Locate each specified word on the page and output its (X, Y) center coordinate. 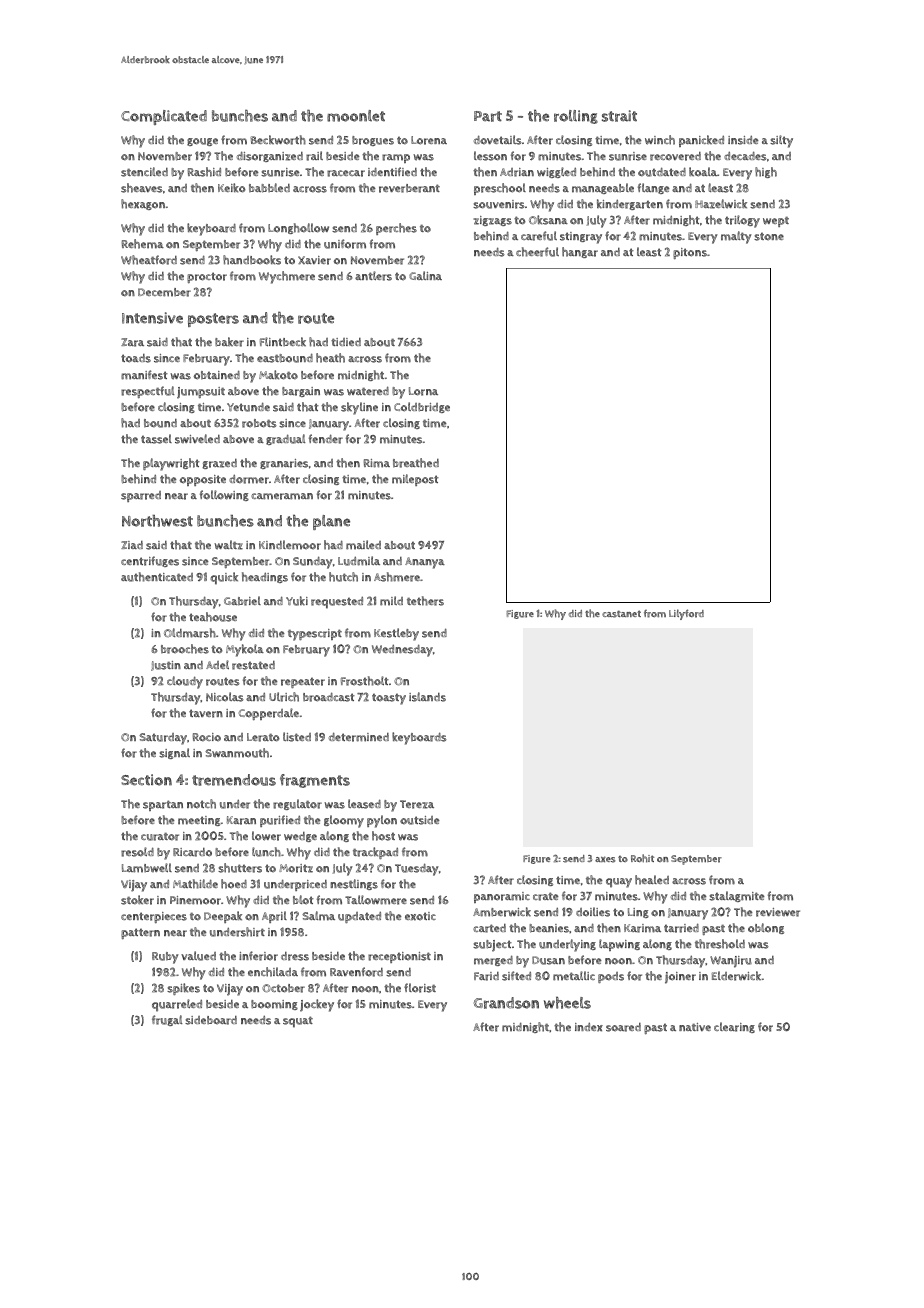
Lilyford (686, 614)
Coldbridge (422, 407)
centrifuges (150, 561)
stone (769, 236)
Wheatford (149, 260)
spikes (183, 989)
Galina (425, 275)
